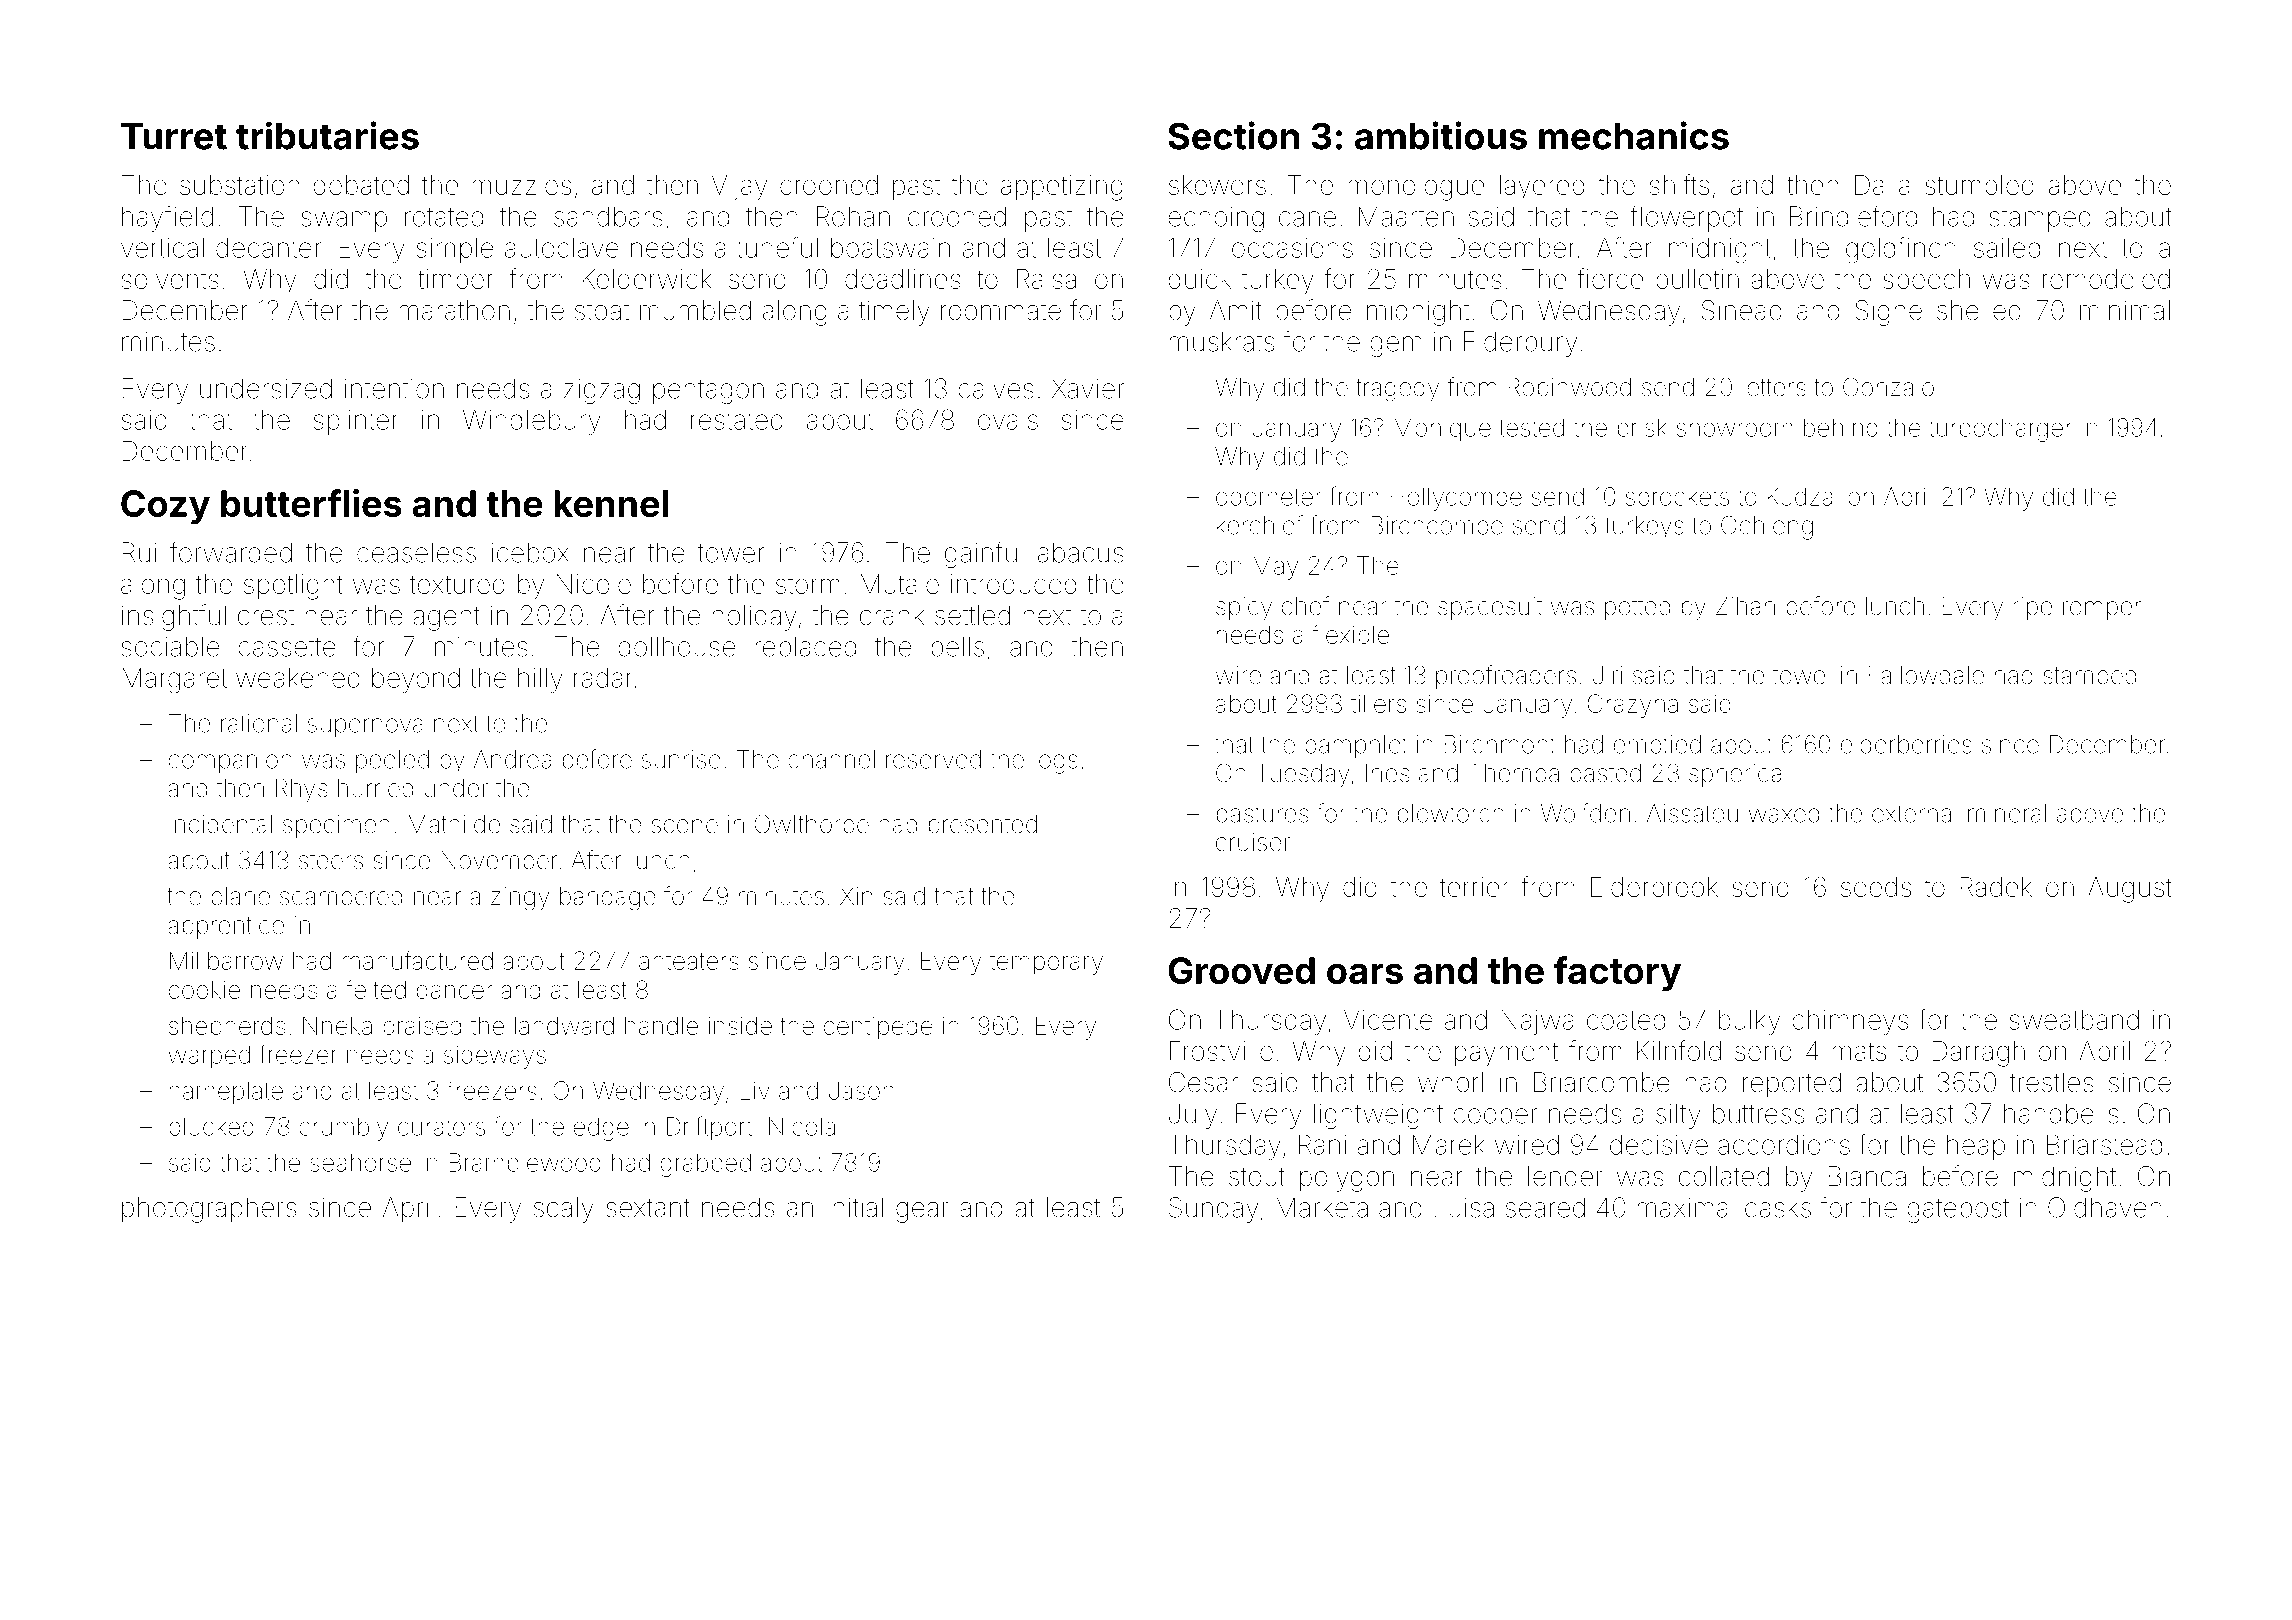  I want to click on gem, so click(1396, 346).
